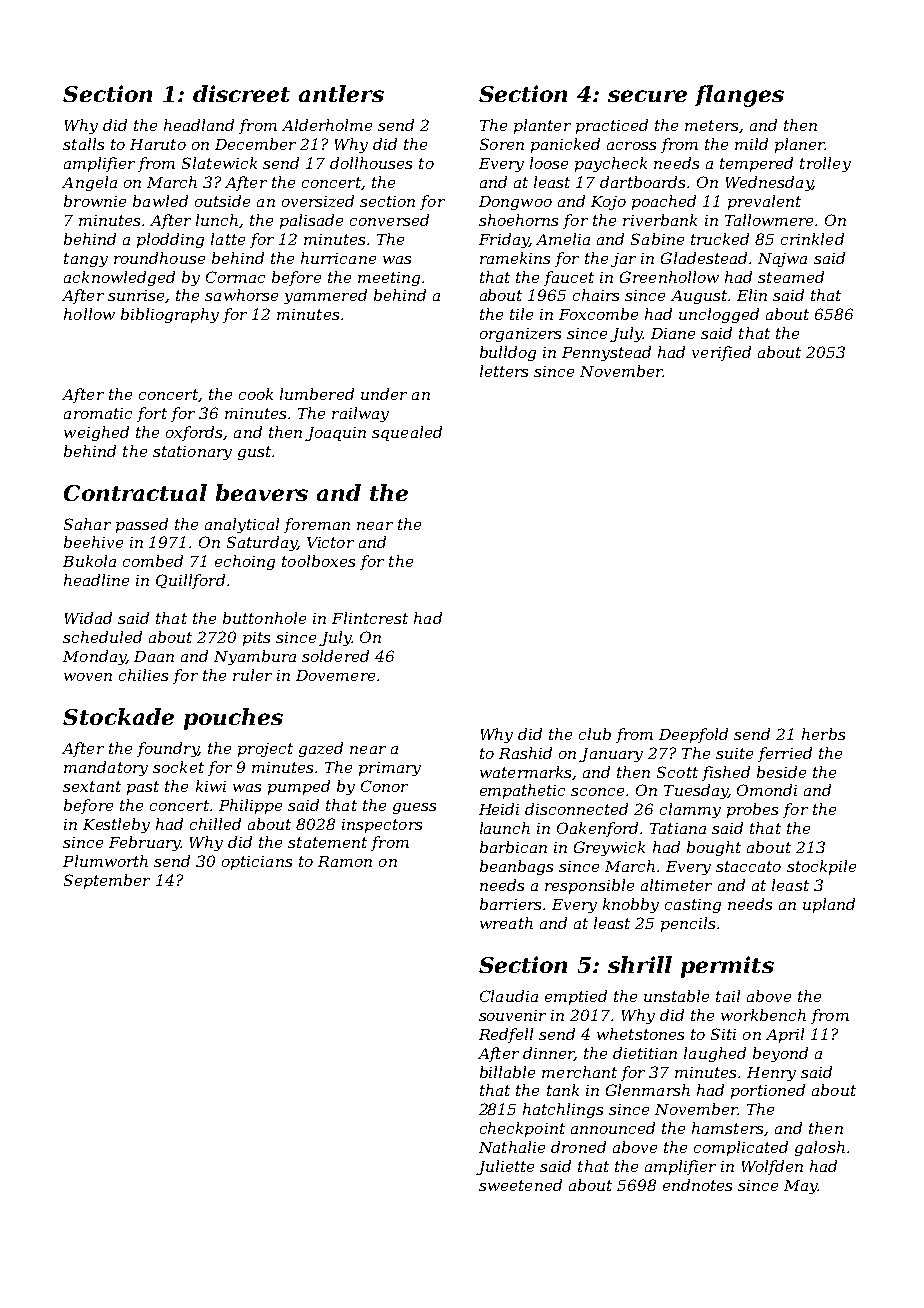  Describe the element at coordinates (515, 203) in the screenshot. I see `Dongwoo` at that location.
